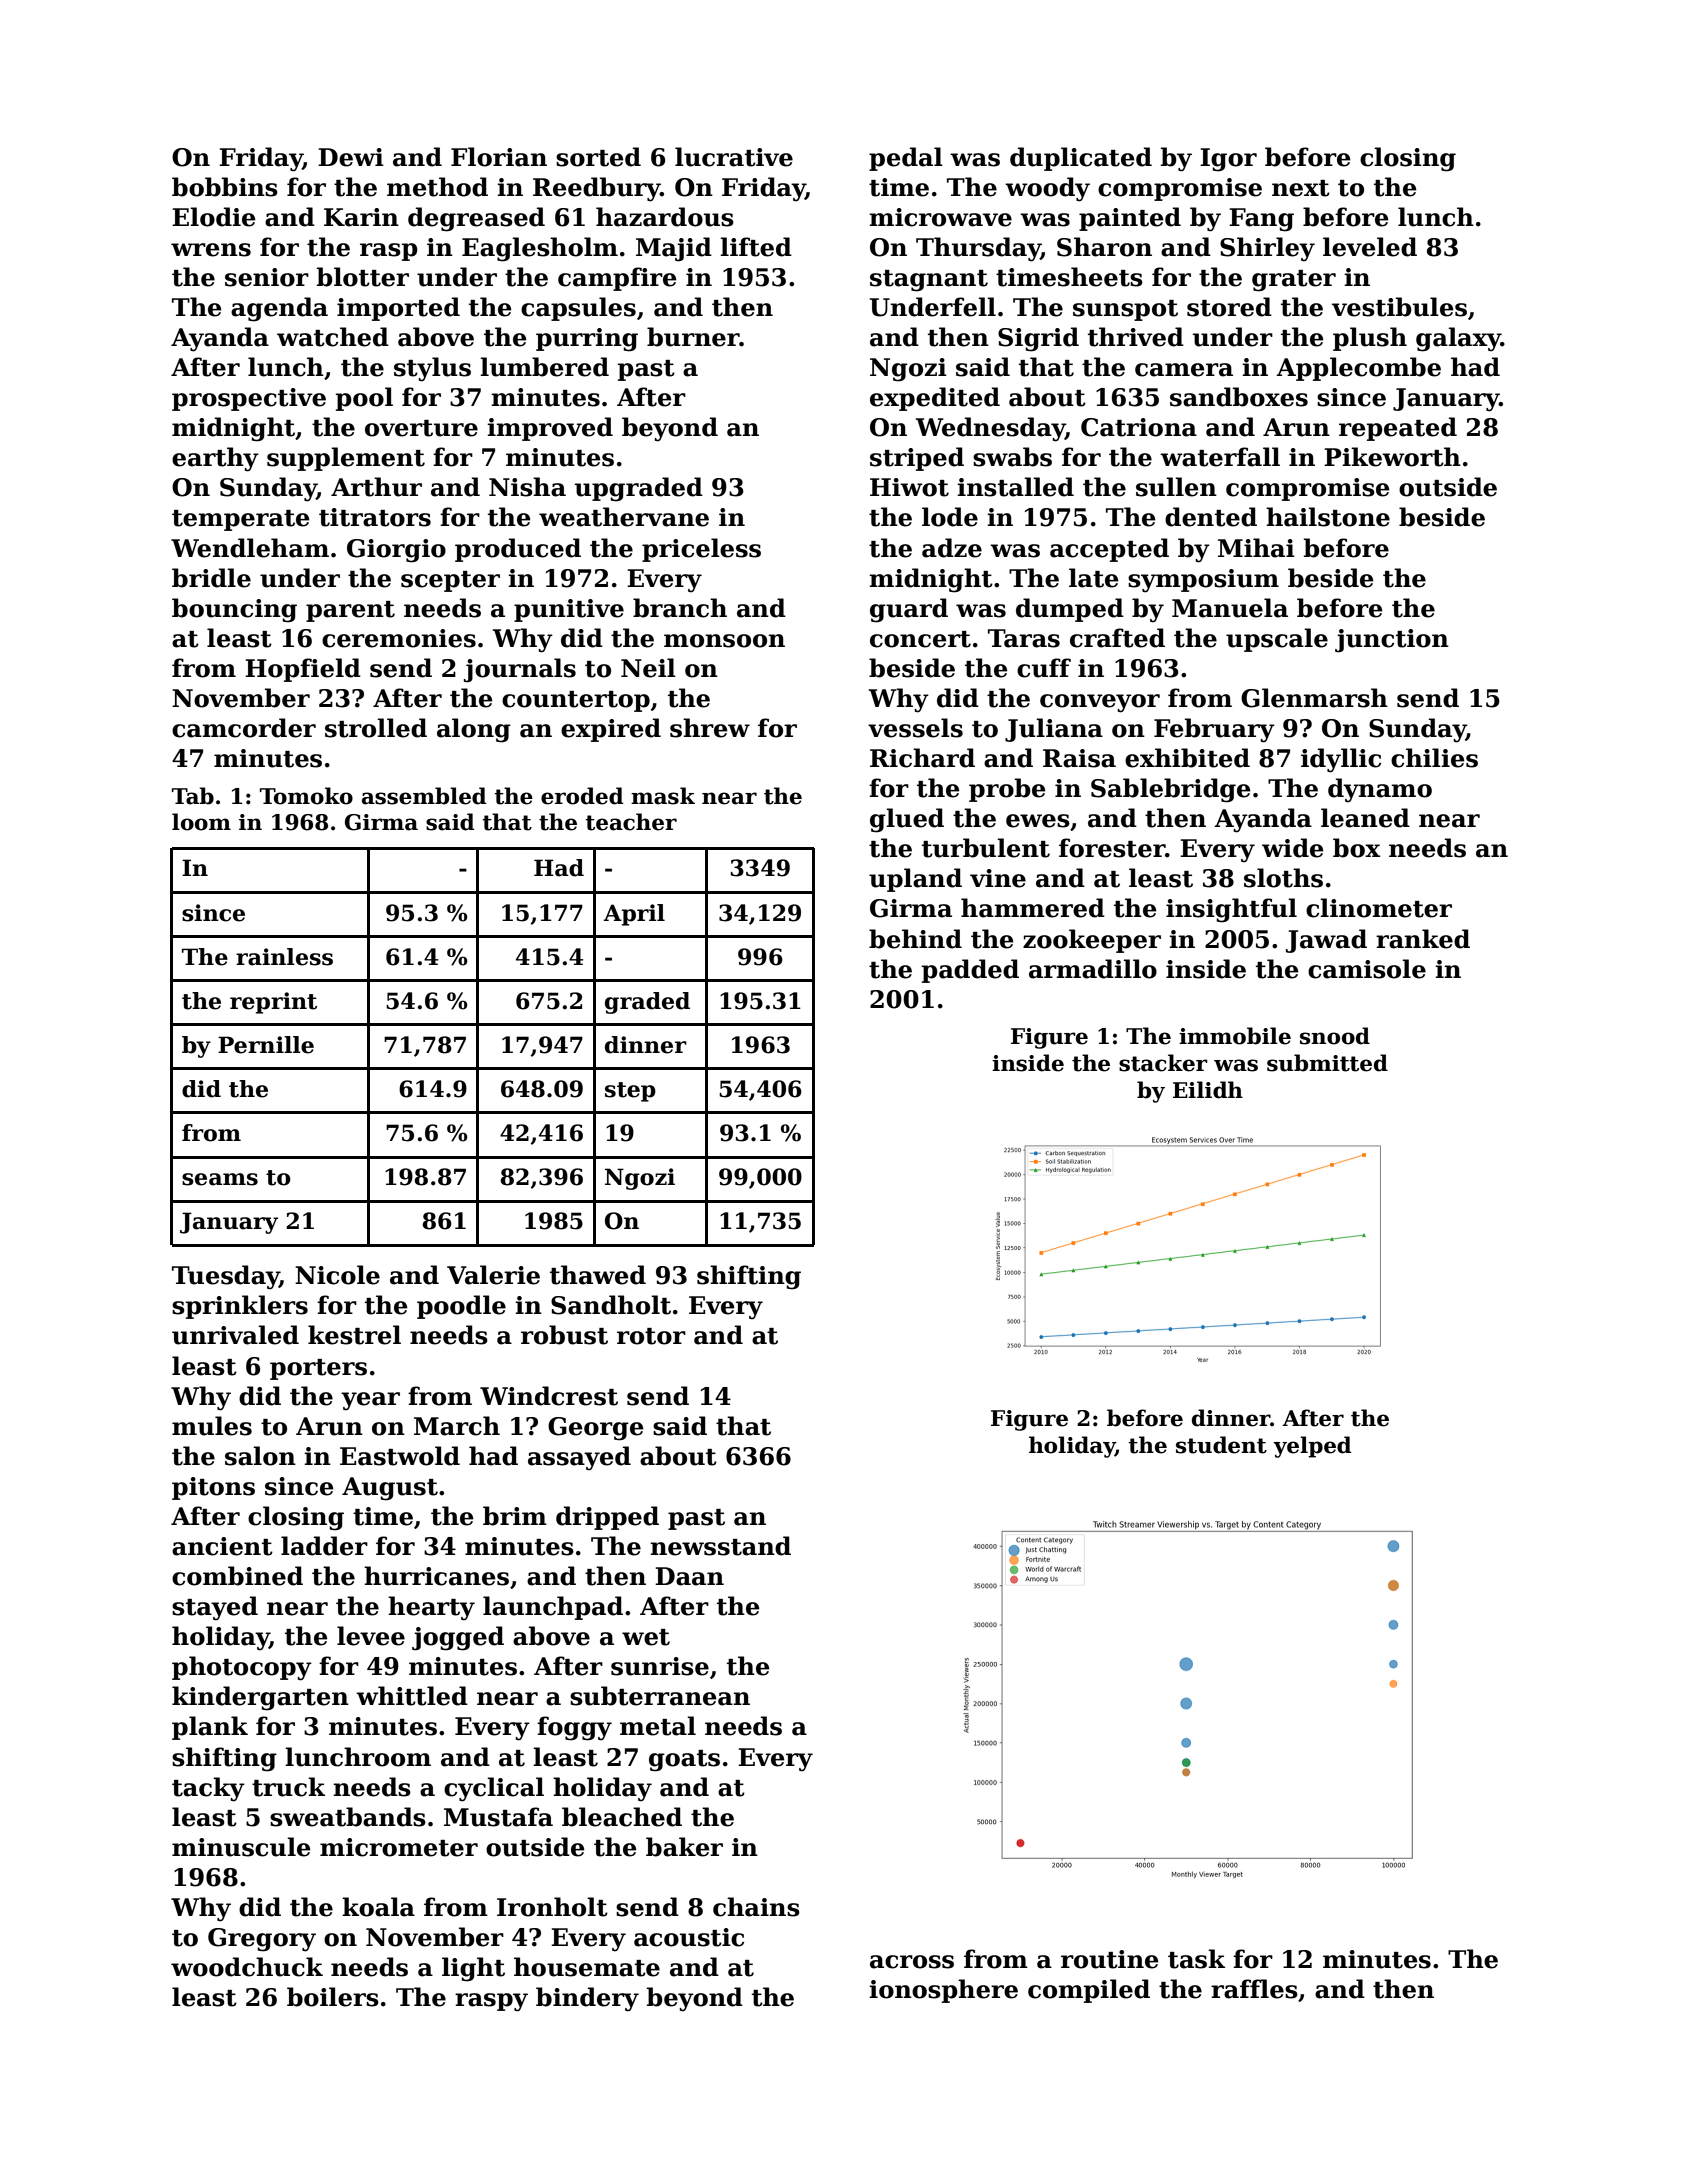 The height and width of the page is (2178, 1683). I want to click on mask, so click(663, 796).
